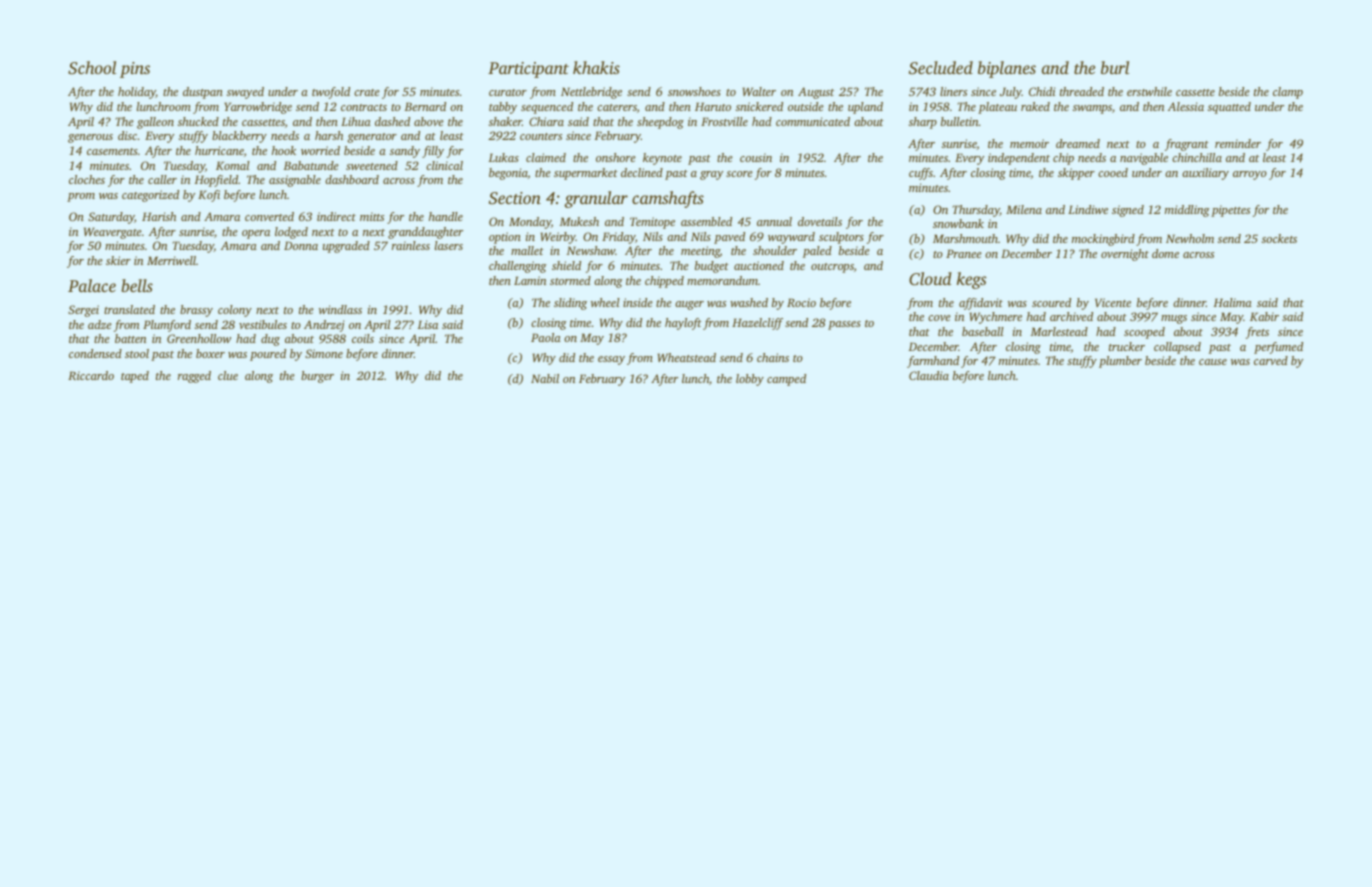 This document has width=1372, height=887. I want to click on taped, so click(135, 377).
